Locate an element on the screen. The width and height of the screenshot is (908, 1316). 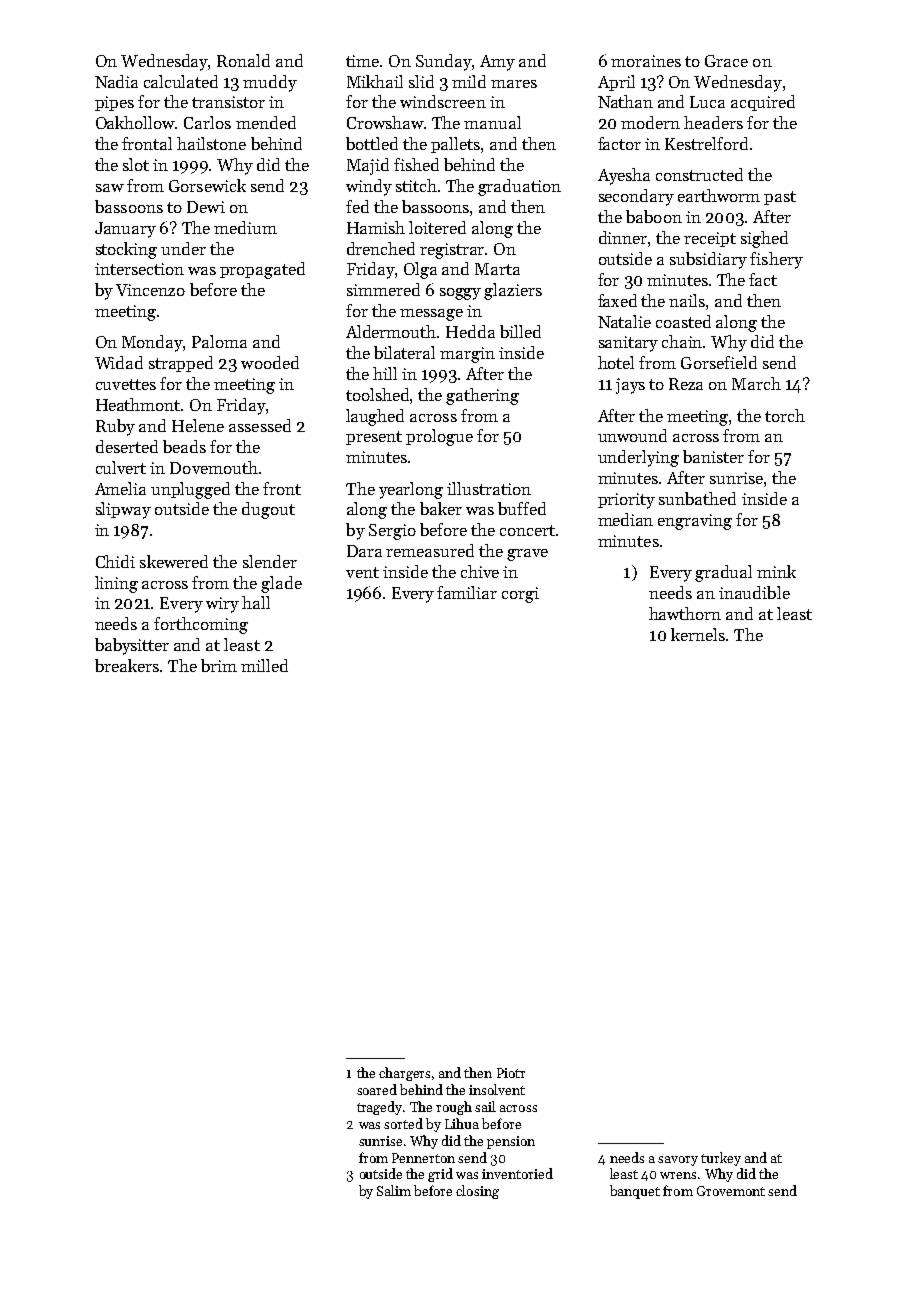
Luca is located at coordinates (707, 102).
